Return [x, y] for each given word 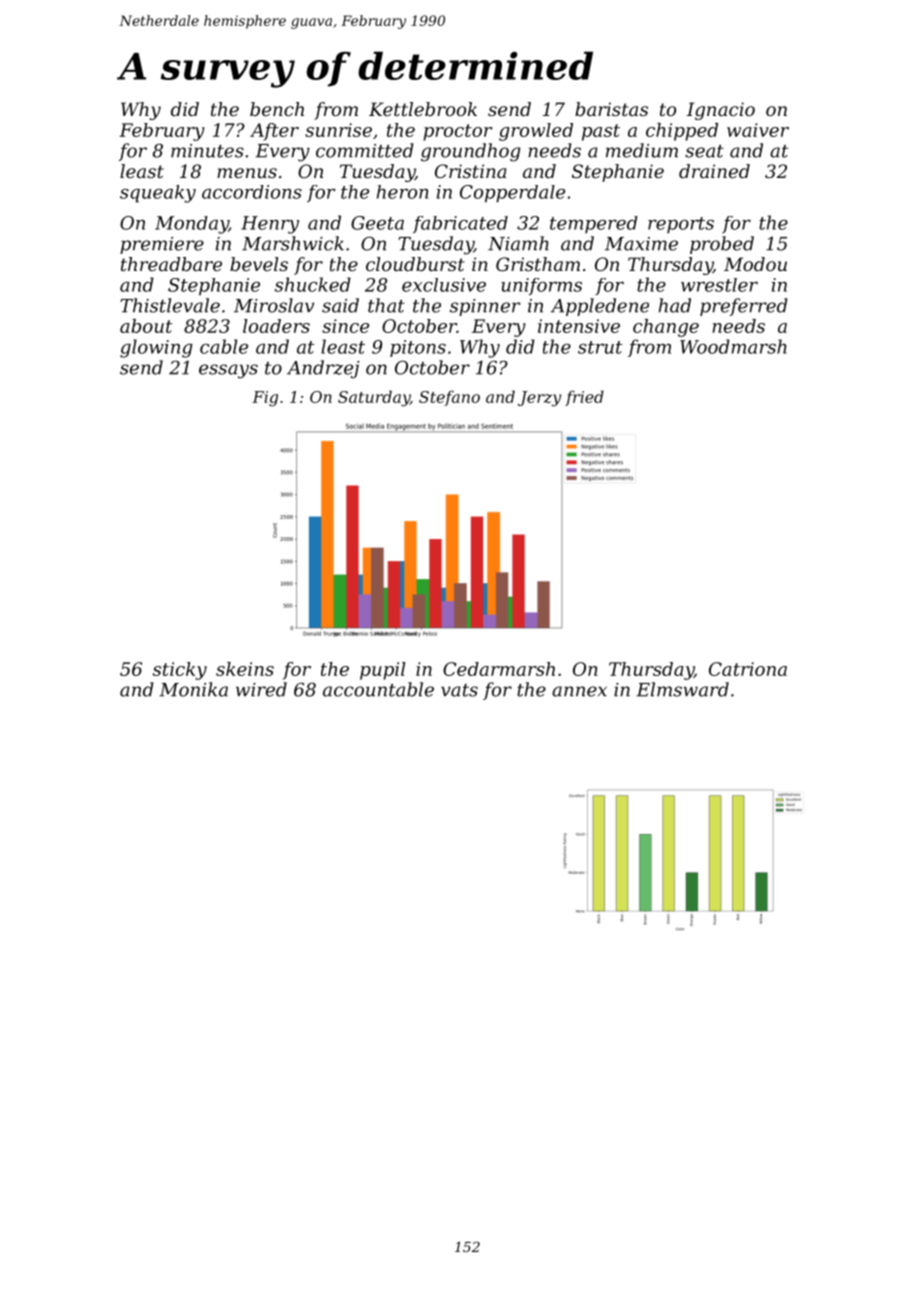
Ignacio [721, 111]
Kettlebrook [423, 109]
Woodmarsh [733, 346]
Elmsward [682, 689]
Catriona [748, 669]
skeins [245, 669]
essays [228, 371]
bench [277, 109]
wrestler [719, 285]
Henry [270, 225]
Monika [193, 689]
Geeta [377, 223]
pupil [382, 671]
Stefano [449, 398]
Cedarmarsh [499, 669]
